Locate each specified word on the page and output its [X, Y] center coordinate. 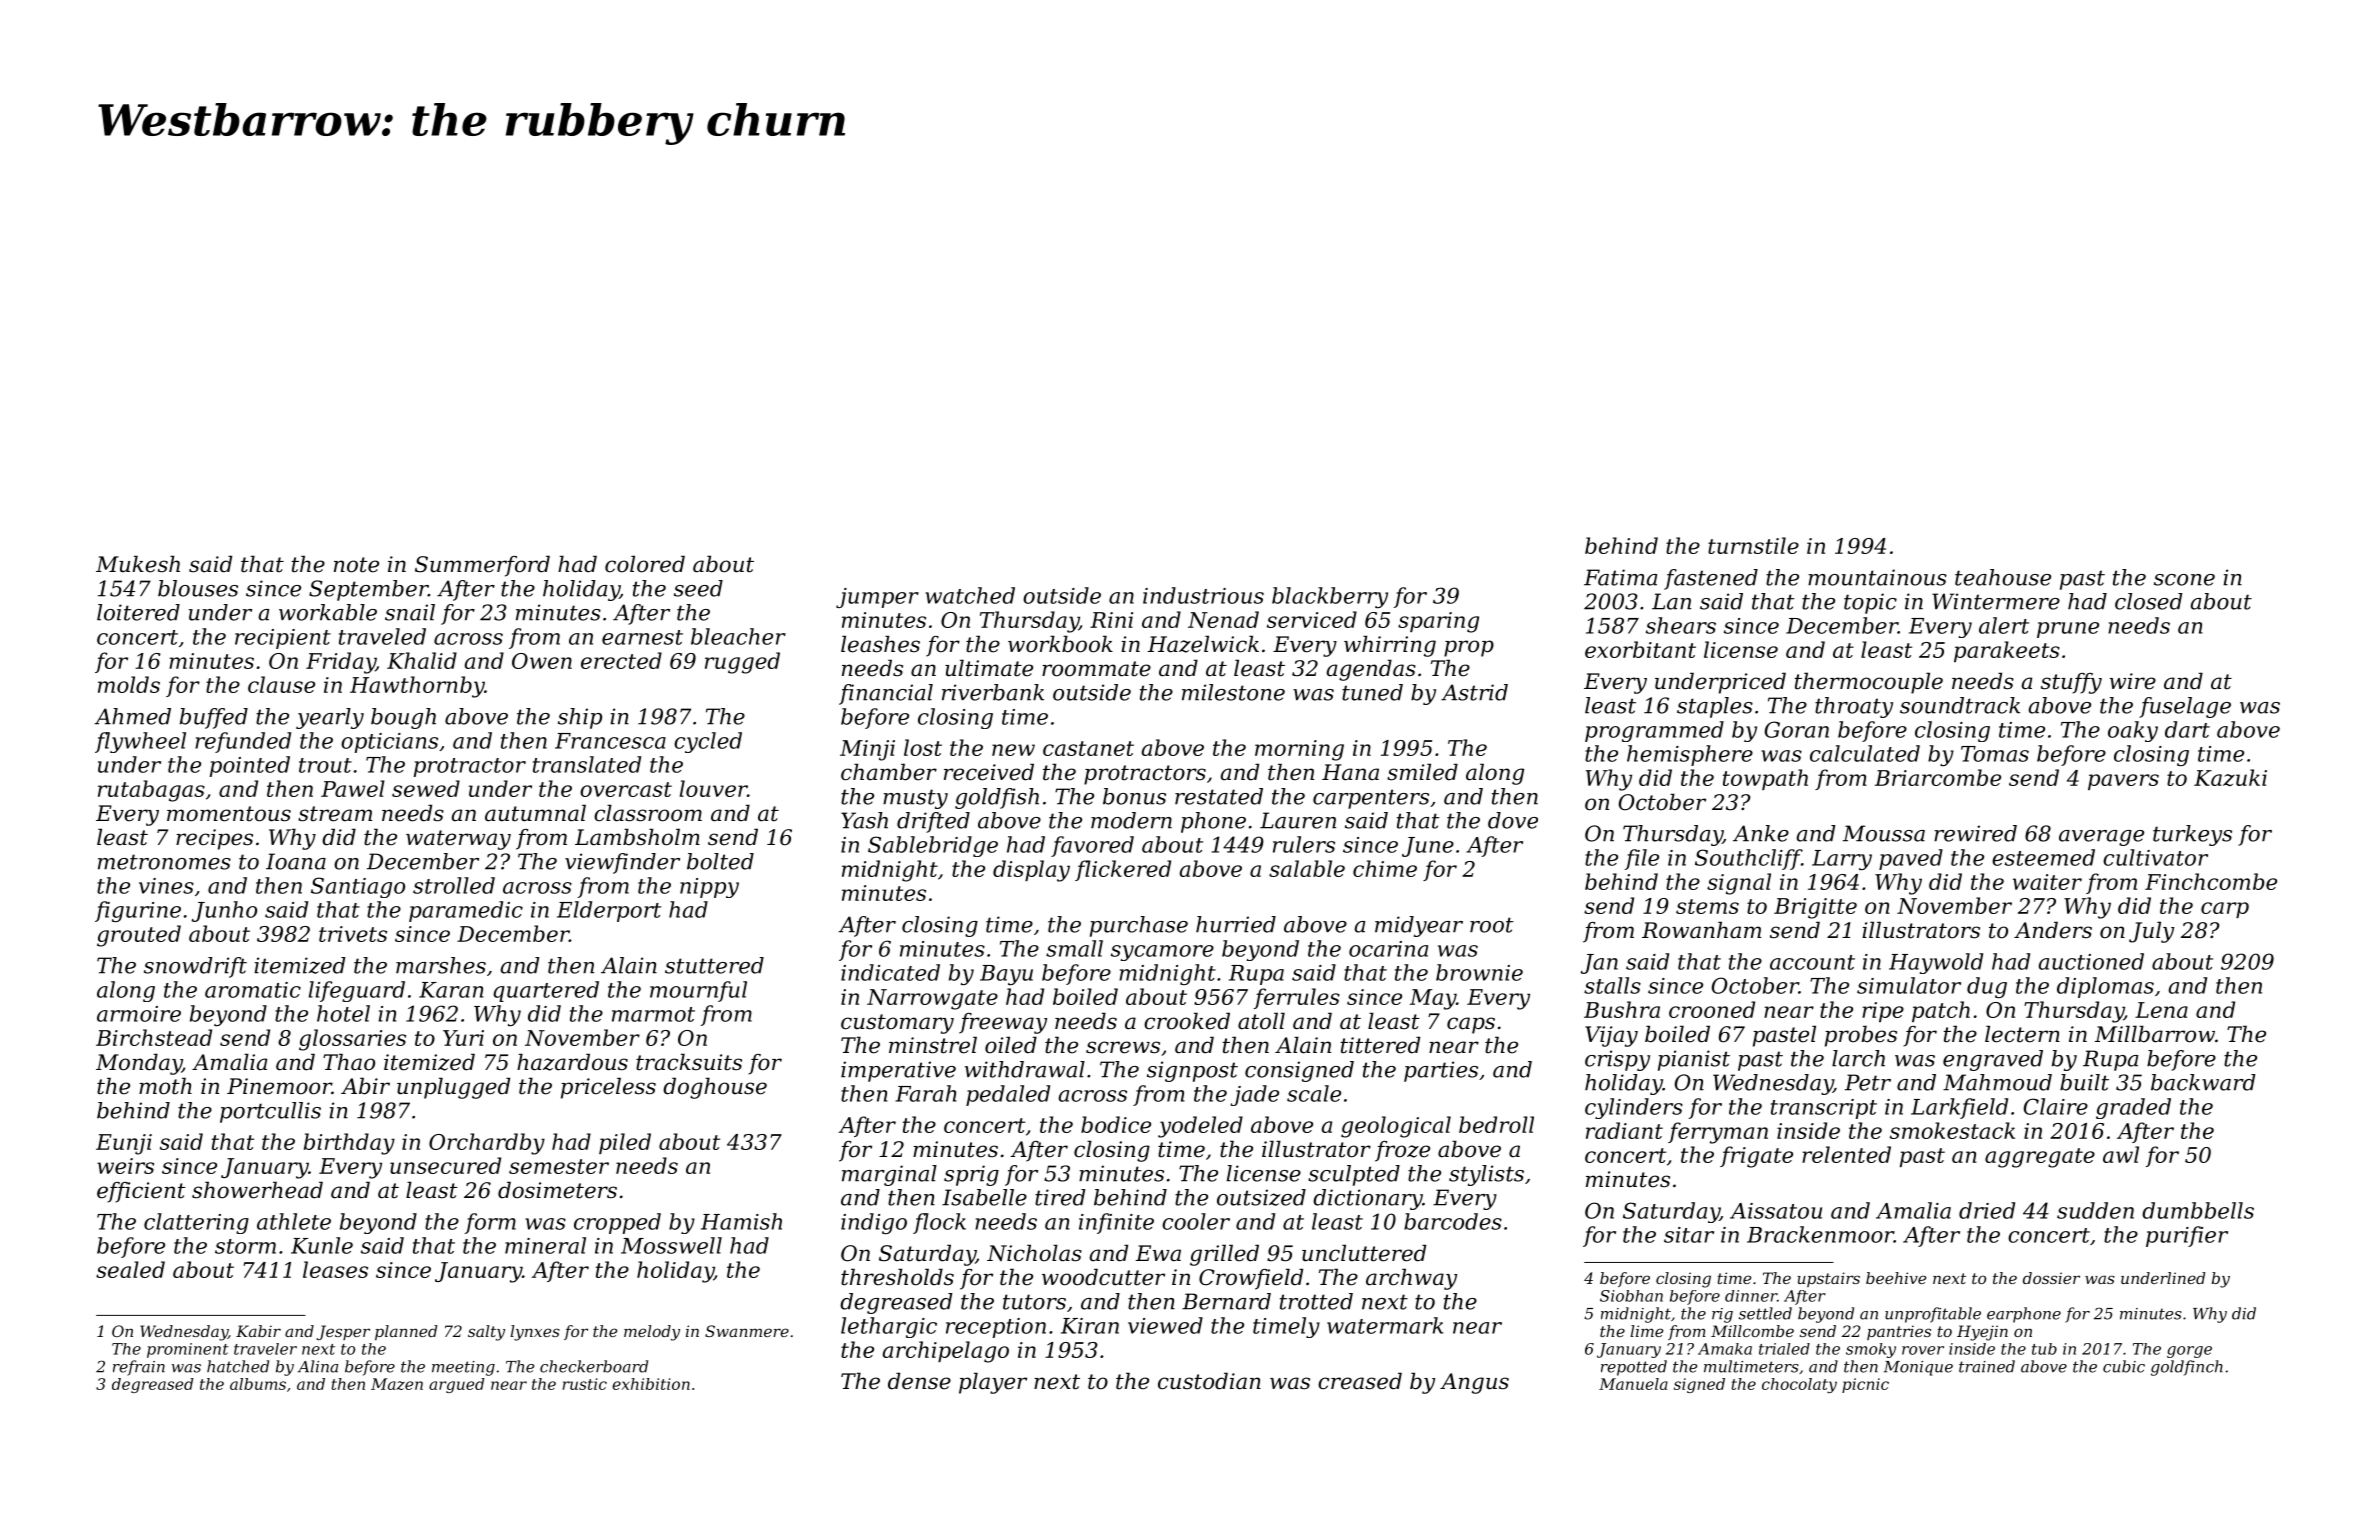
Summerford [482, 566]
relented [1846, 1154]
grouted [139, 936]
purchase [1139, 926]
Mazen [397, 1384]
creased [1360, 1381]
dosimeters [557, 1190]
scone [2184, 580]
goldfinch [2187, 1368]
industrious [1203, 595]
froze [1402, 1151]
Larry [1842, 860]
